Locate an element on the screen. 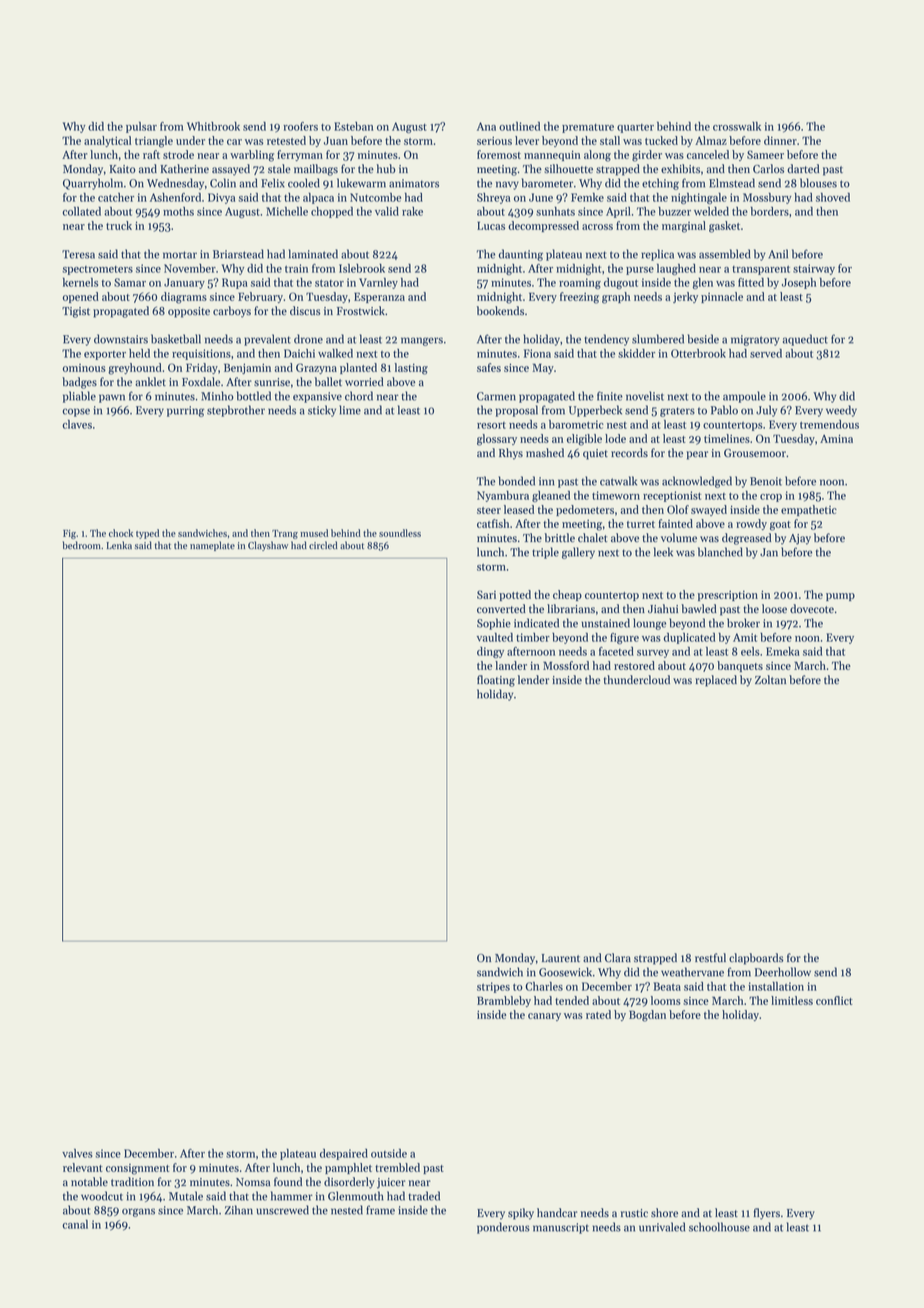  floating is located at coordinates (496, 681).
